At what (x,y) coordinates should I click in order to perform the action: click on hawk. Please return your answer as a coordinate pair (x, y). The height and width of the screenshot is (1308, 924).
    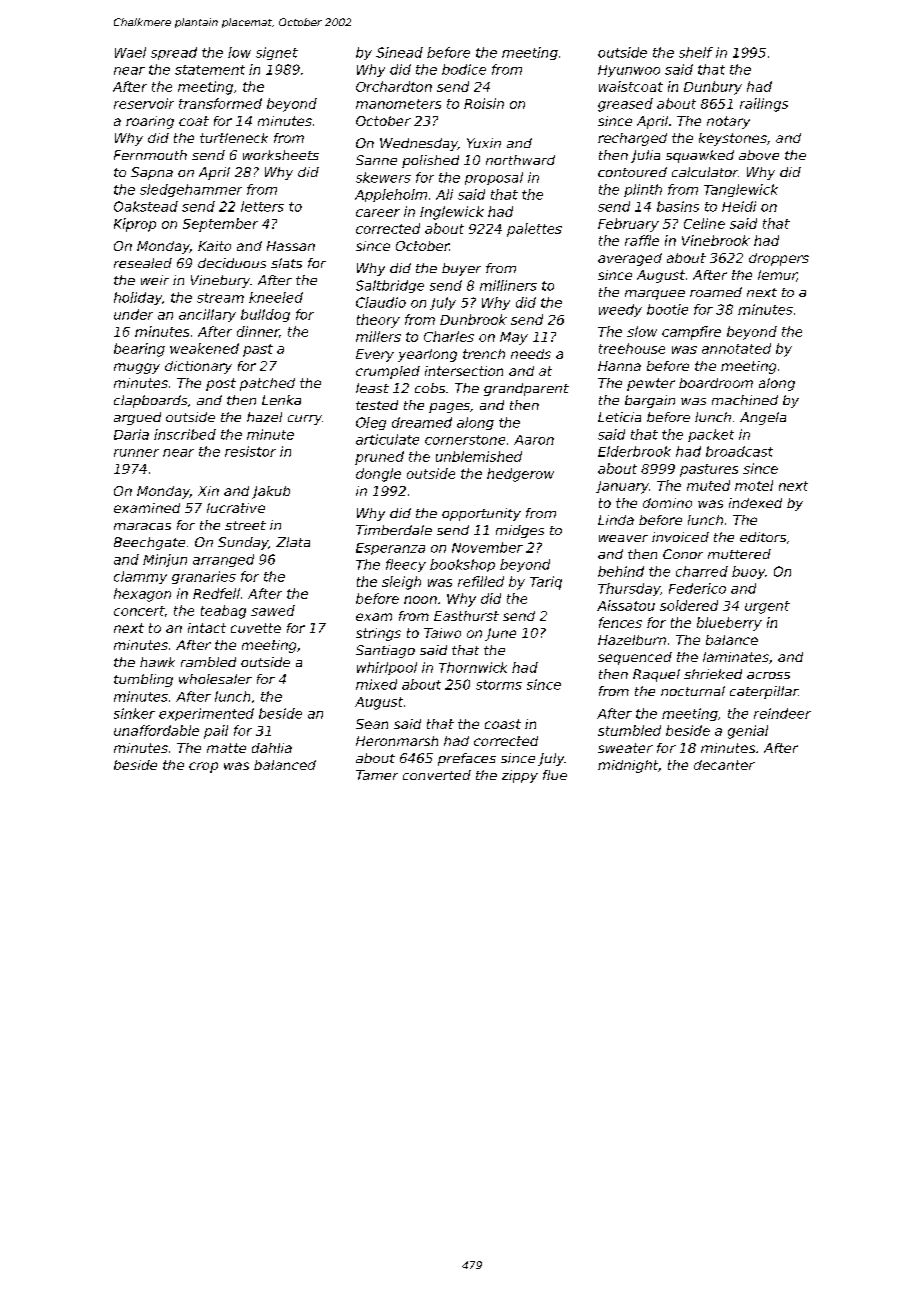
    Looking at the image, I should click on (157, 662).
